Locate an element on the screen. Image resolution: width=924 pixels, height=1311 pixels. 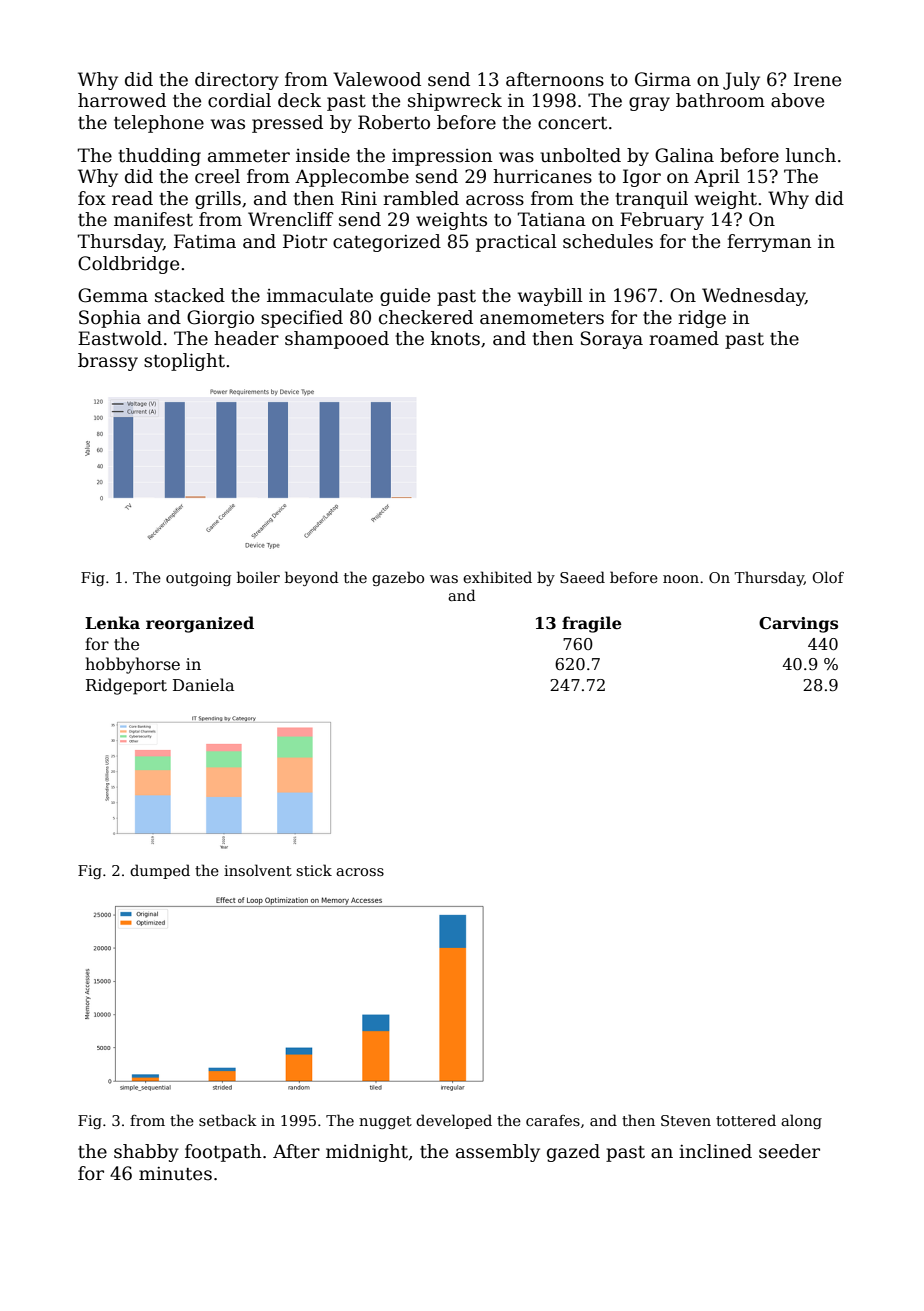
read is located at coordinates (132, 198).
